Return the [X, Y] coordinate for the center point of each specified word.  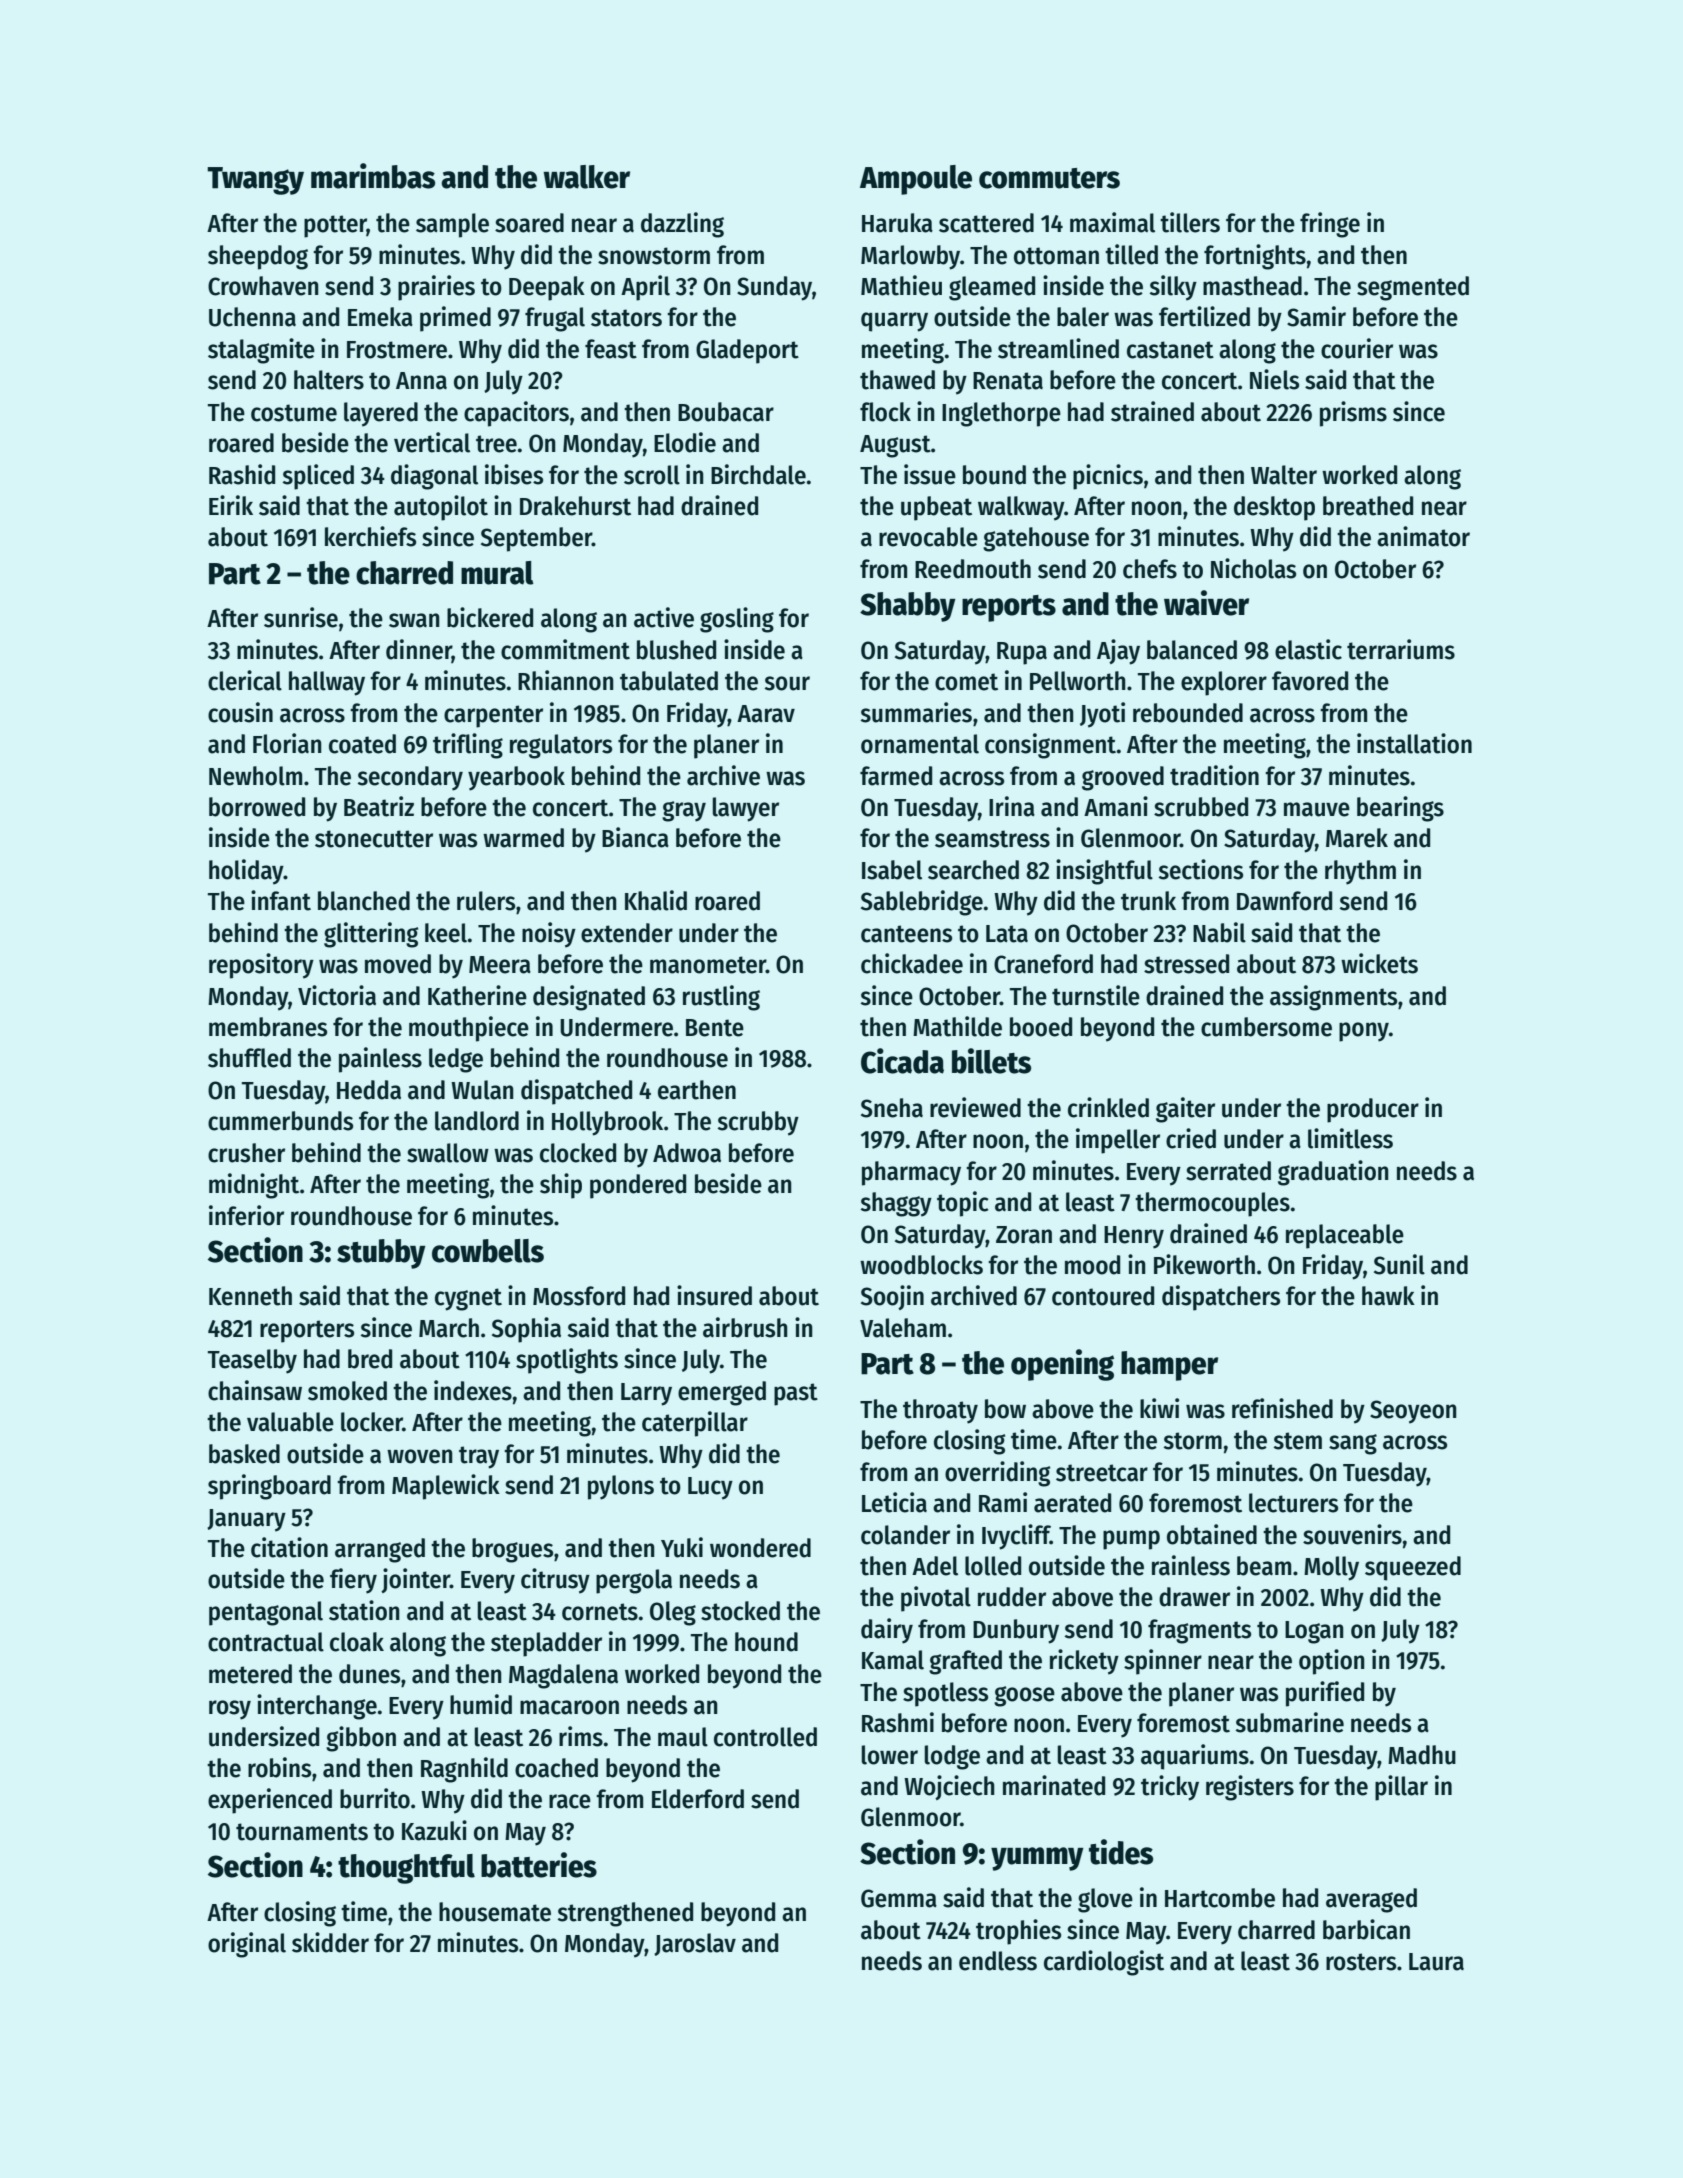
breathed [1368, 506]
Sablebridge [922, 903]
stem [1297, 1441]
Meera [500, 965]
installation [1414, 743]
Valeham [903, 1328]
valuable [290, 1422]
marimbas [373, 176]
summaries [916, 712]
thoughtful [406, 1869]
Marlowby [910, 257]
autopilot [441, 508]
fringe [1330, 225]
